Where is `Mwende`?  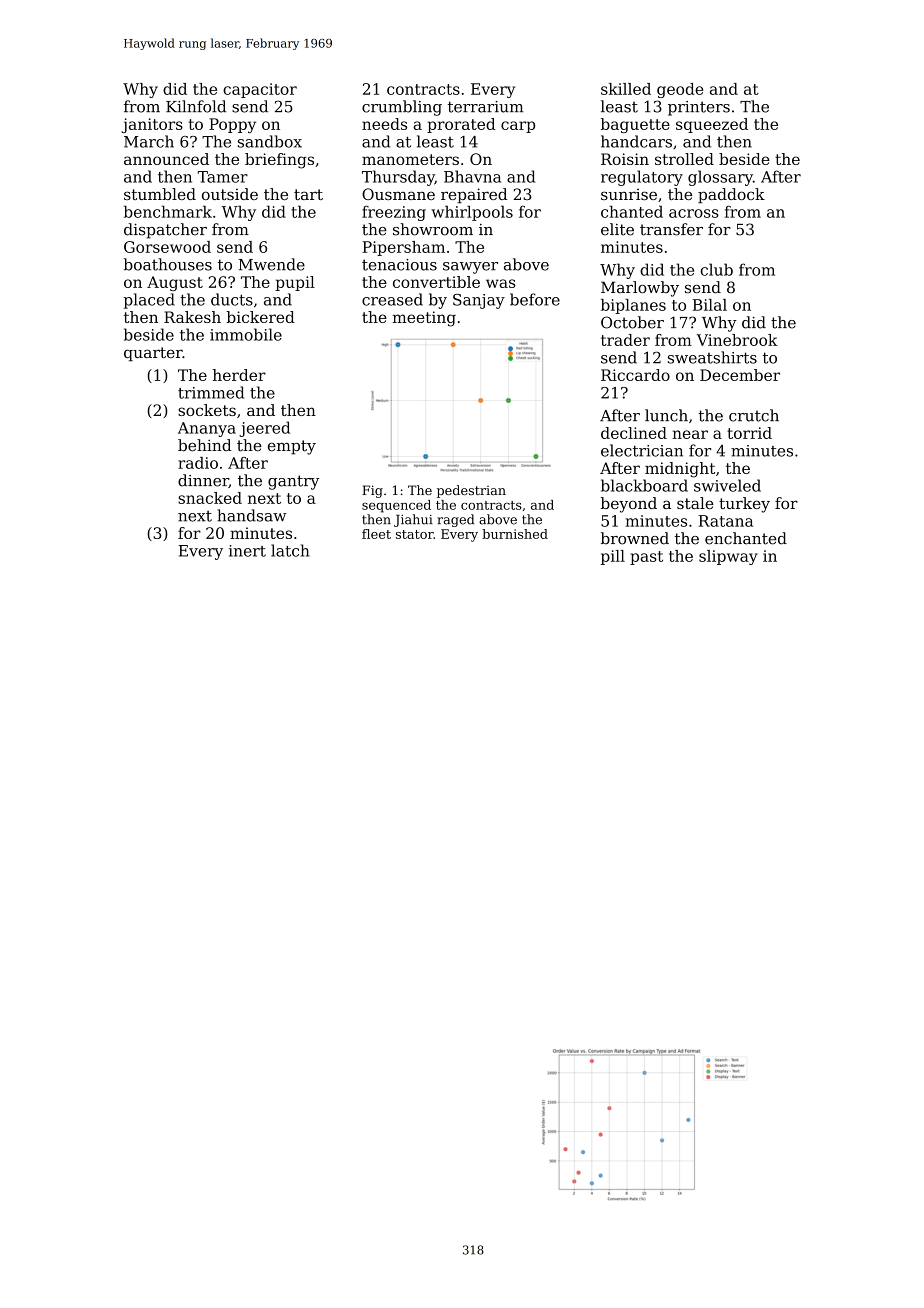 Mwende is located at coordinates (271, 264).
